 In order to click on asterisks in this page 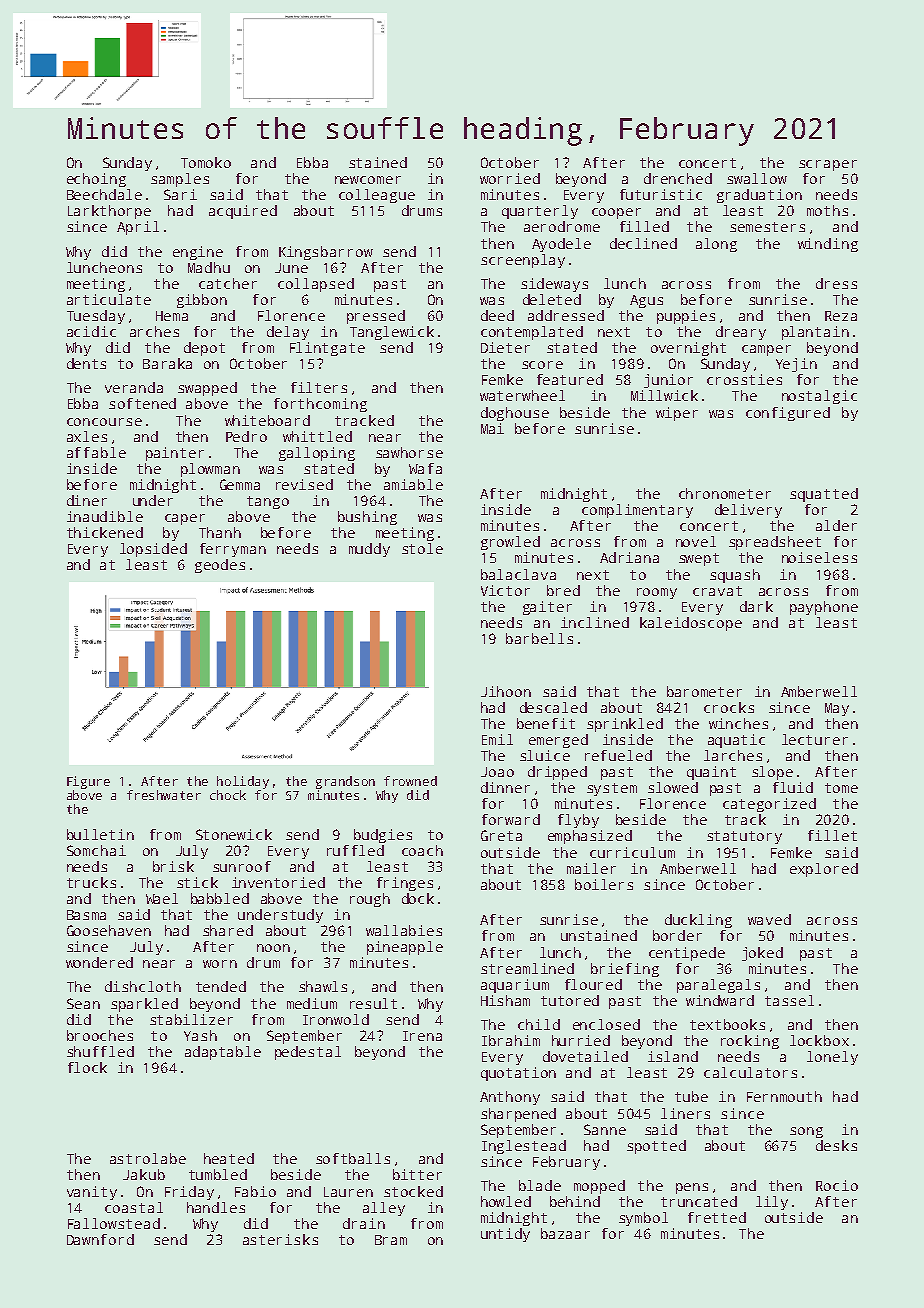, I will do `click(280, 1239)`.
